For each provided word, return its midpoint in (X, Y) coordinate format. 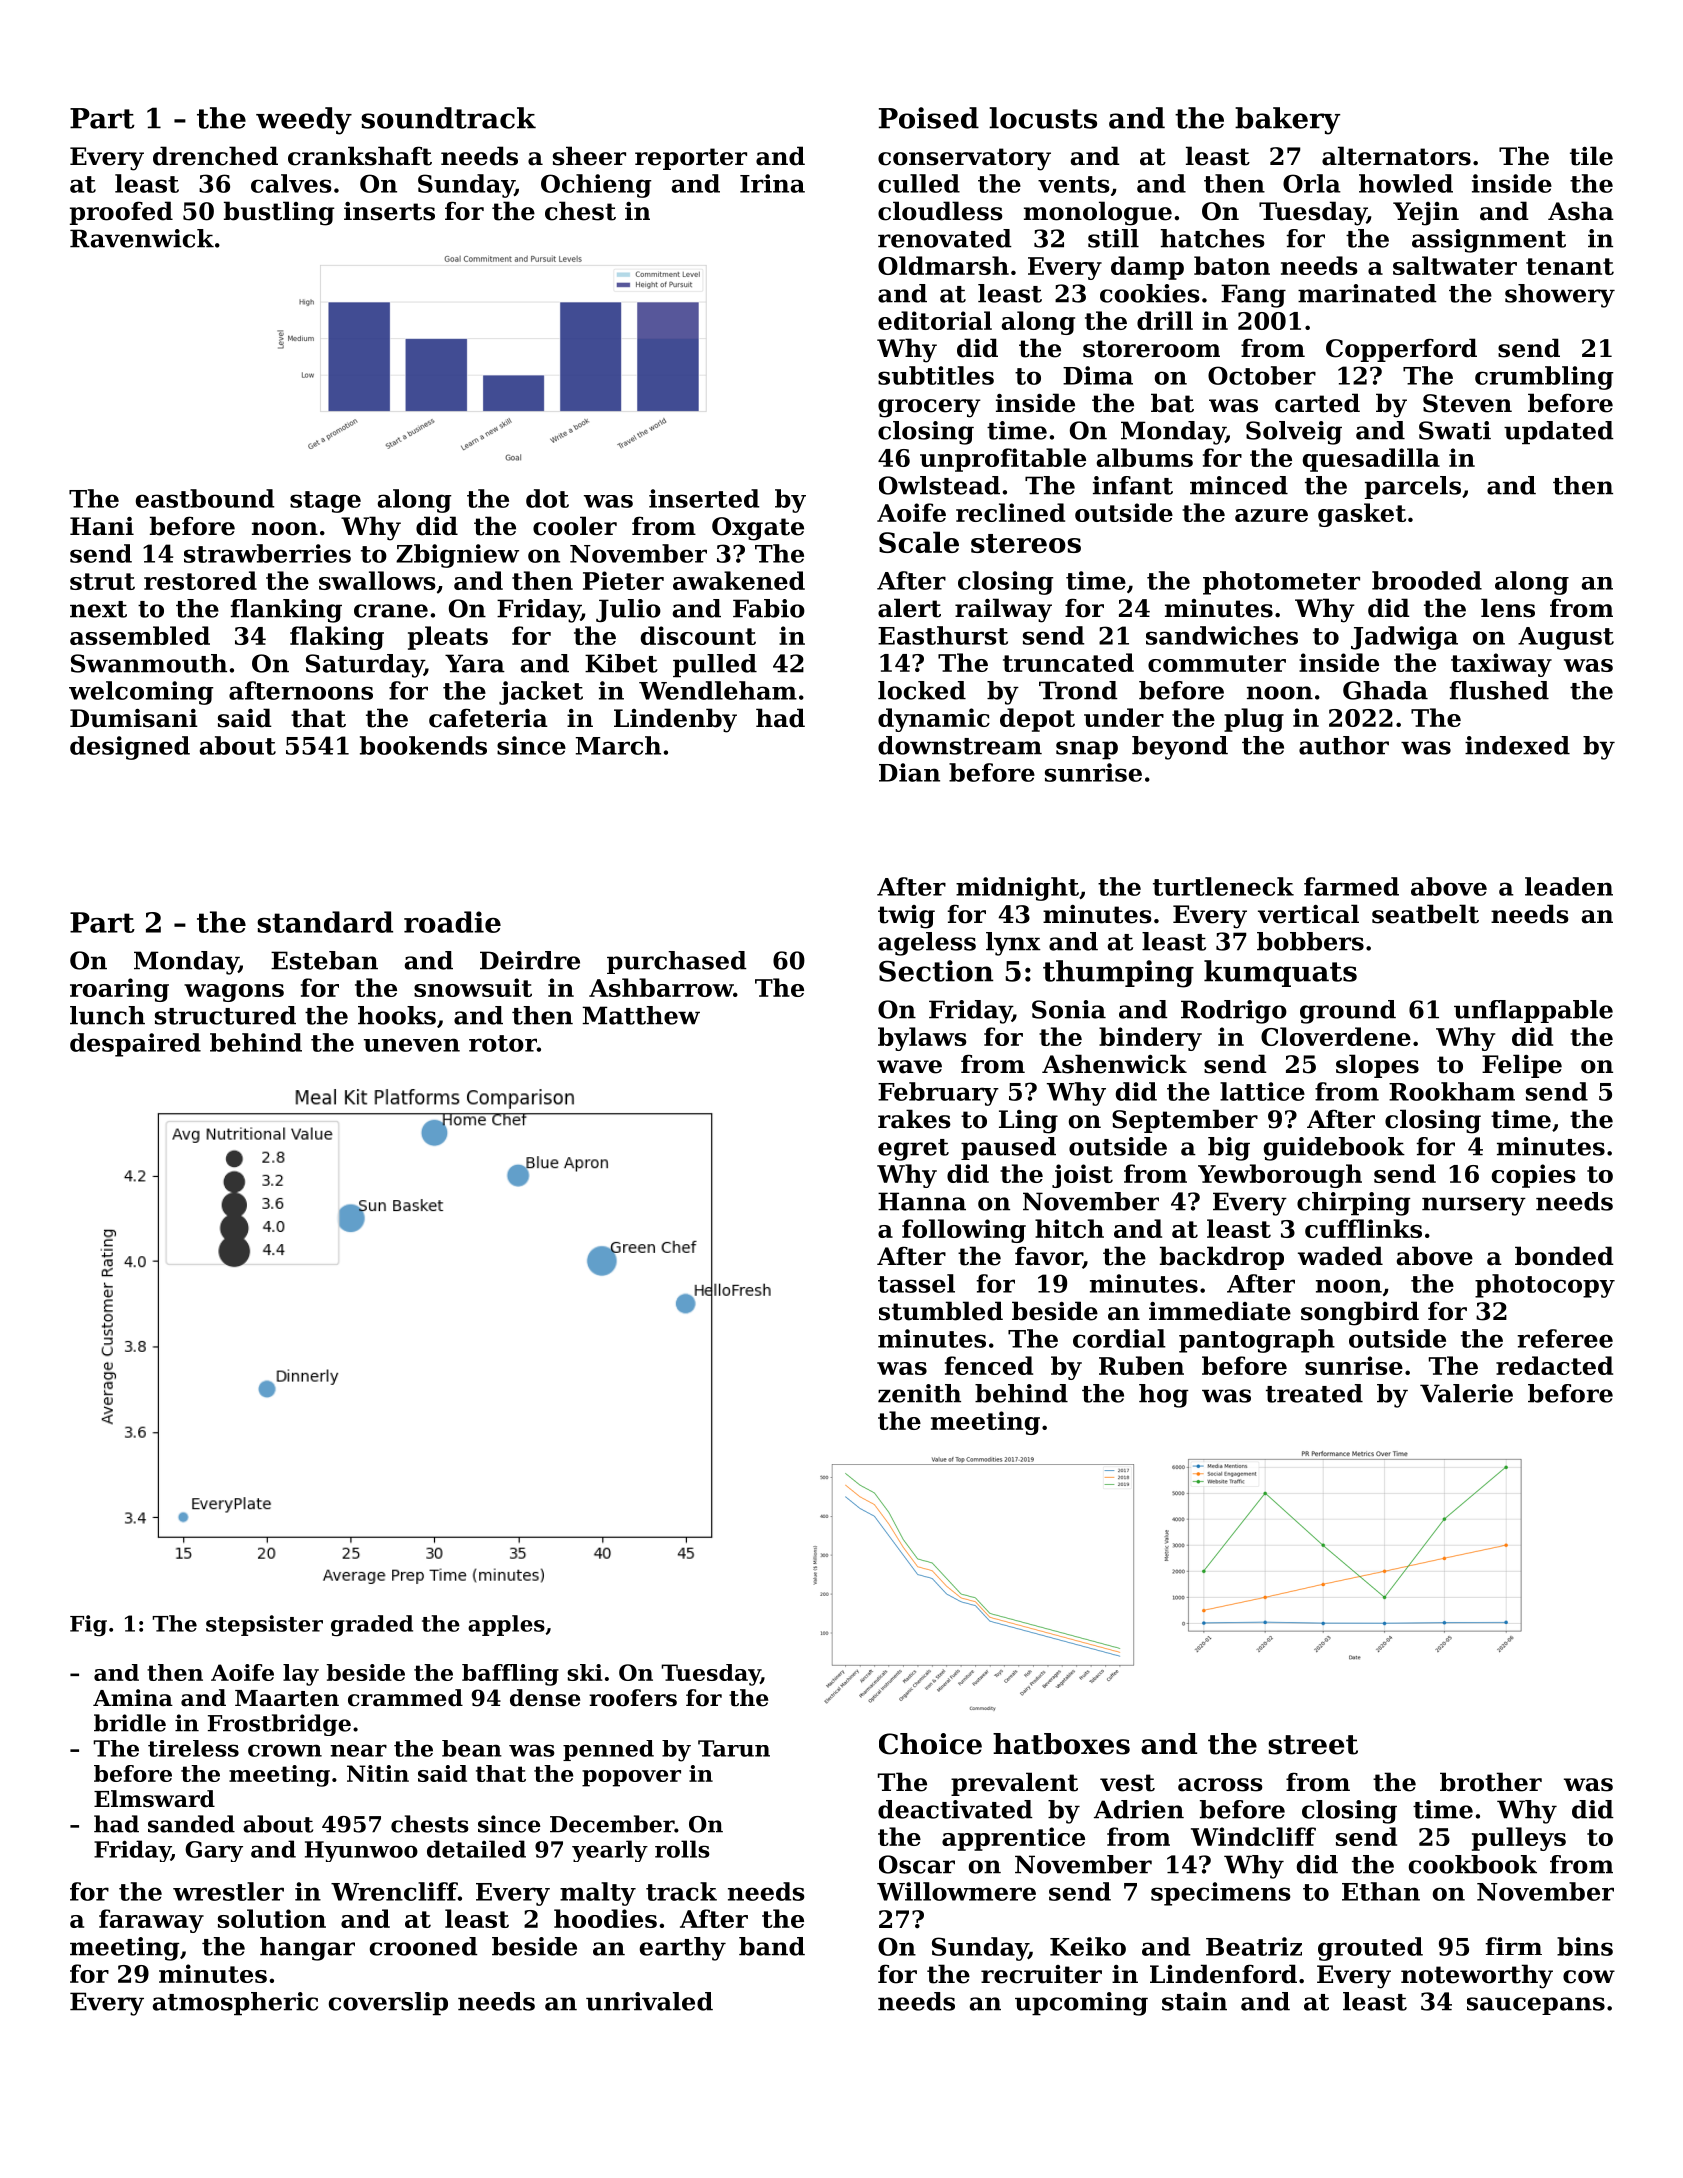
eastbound (205, 498)
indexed (1517, 745)
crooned (424, 1946)
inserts (389, 211)
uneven (412, 1045)
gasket (1362, 515)
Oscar (917, 1864)
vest (1127, 1783)
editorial (935, 320)
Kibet (621, 663)
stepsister (264, 1625)
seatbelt (1425, 914)
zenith (919, 1393)
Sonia (1069, 1009)
